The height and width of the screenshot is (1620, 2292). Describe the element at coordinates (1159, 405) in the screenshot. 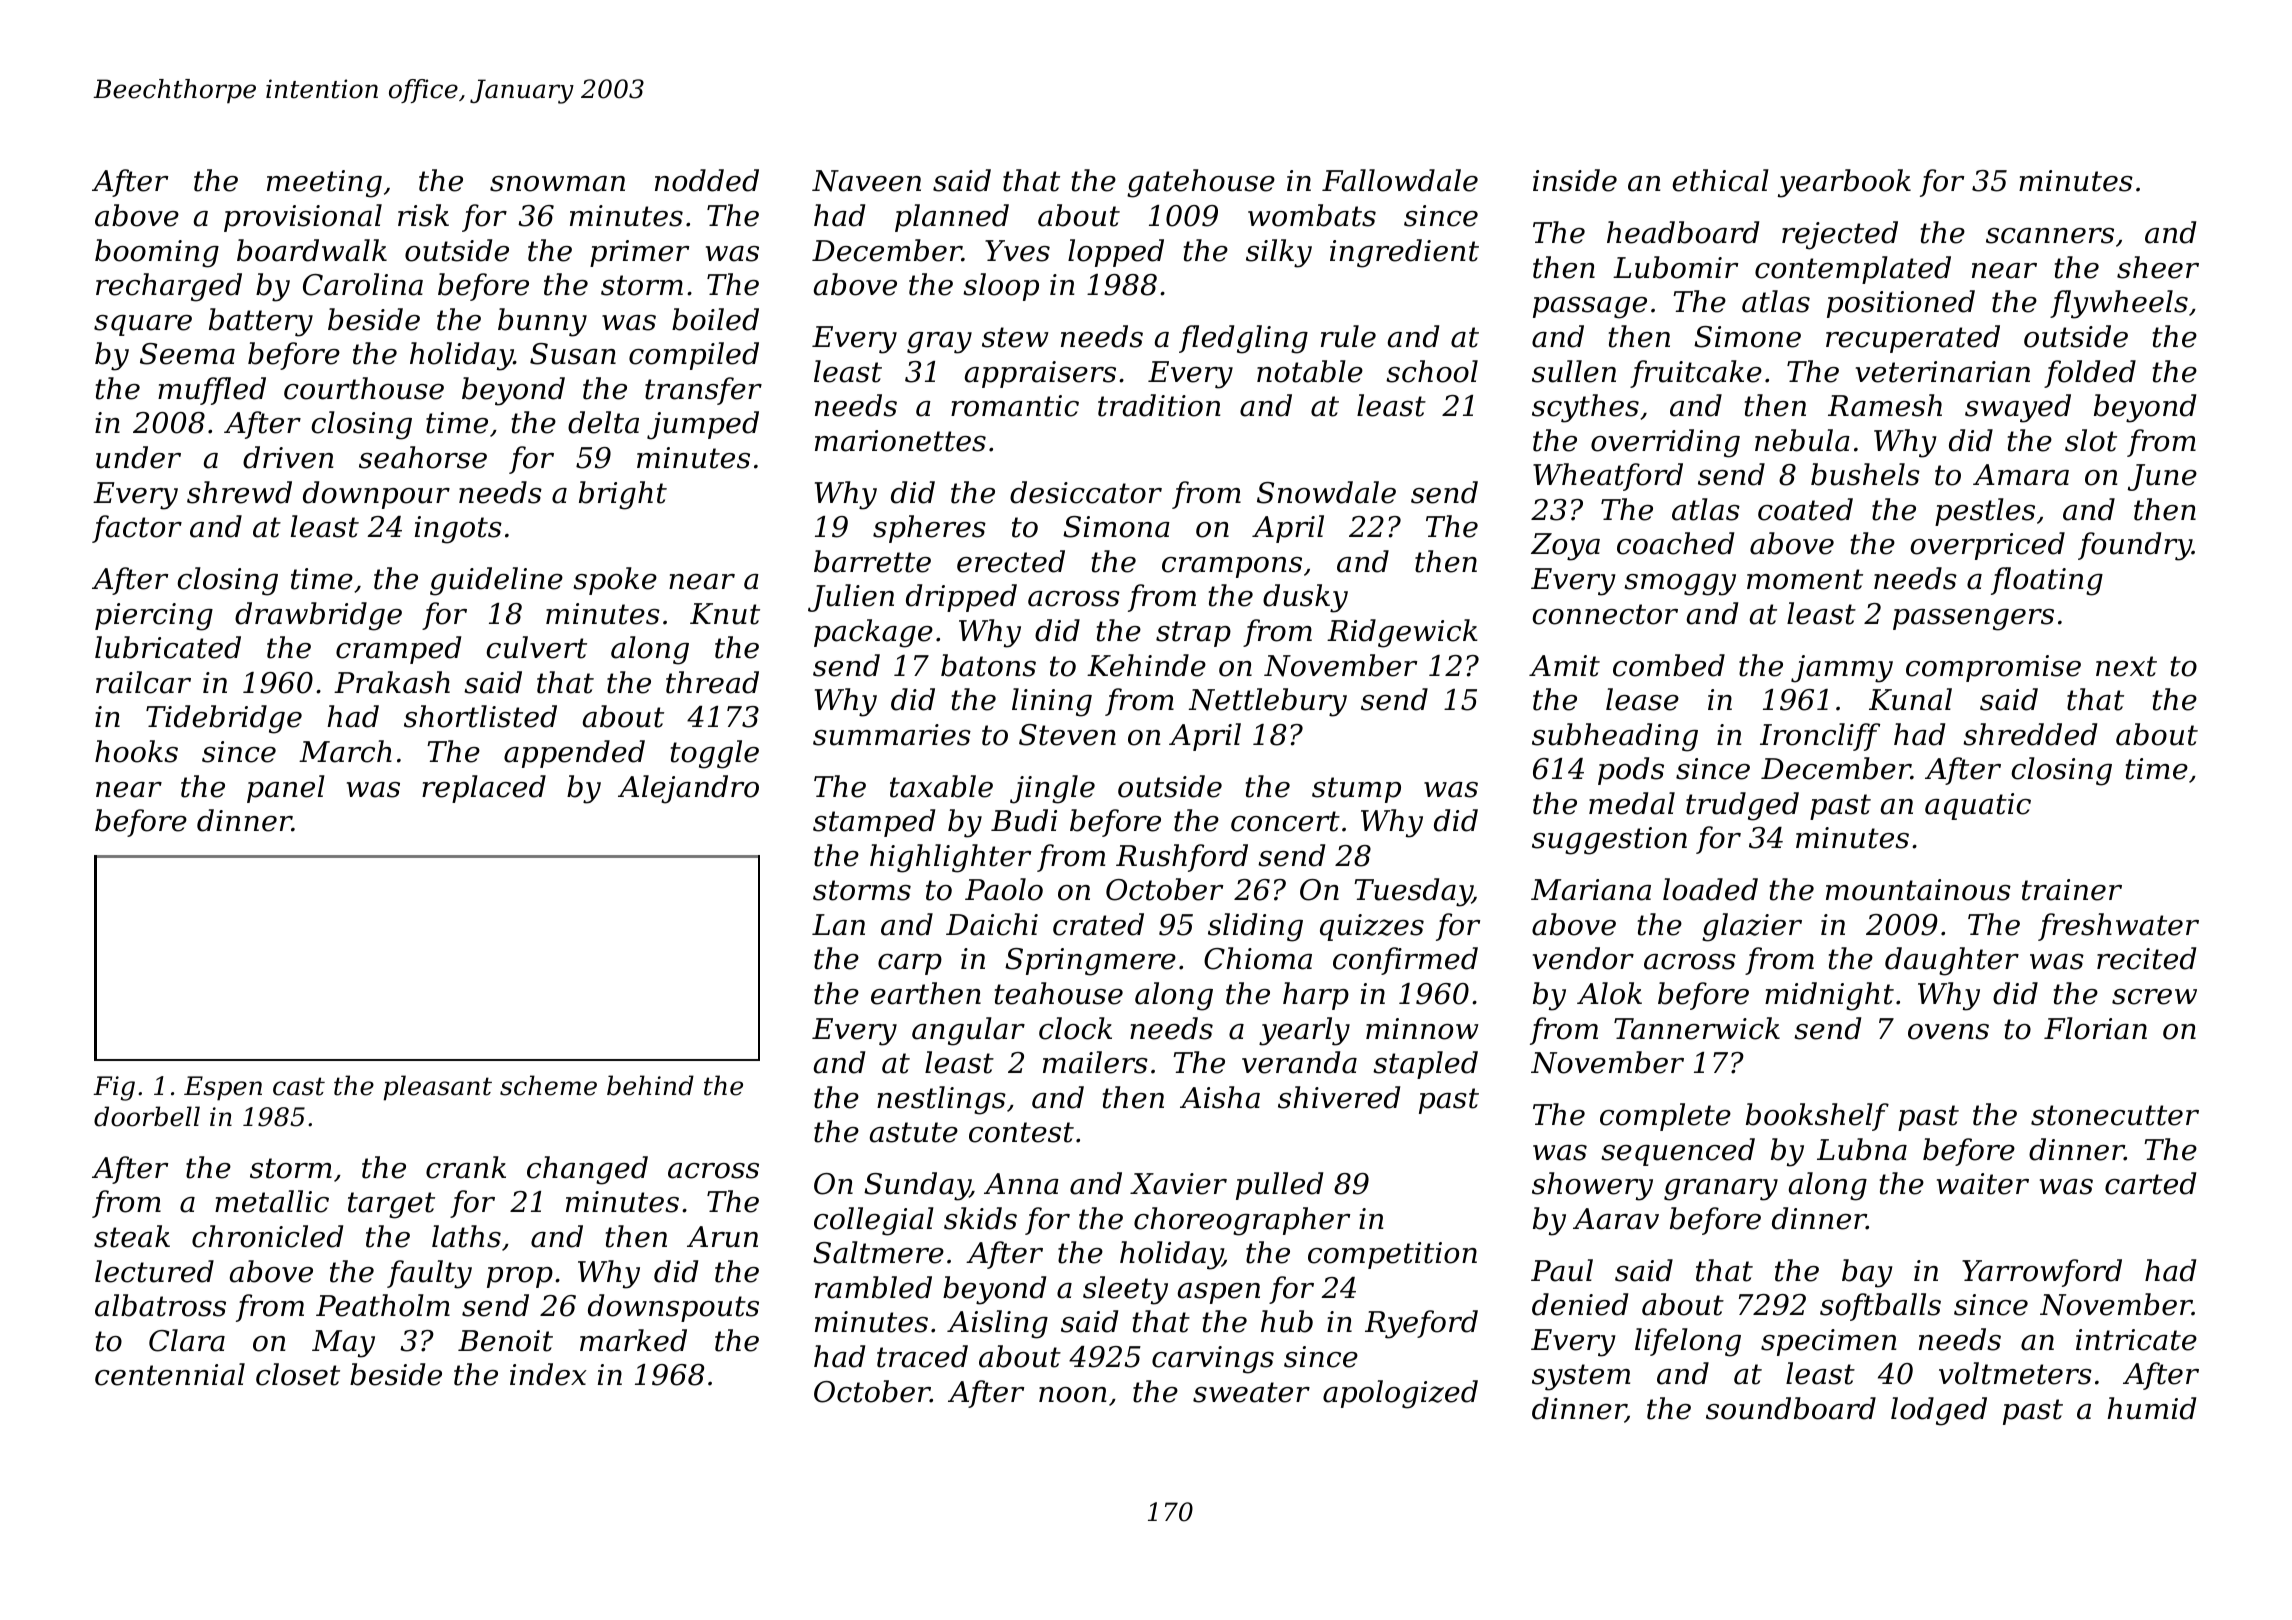

I see `tradition` at that location.
